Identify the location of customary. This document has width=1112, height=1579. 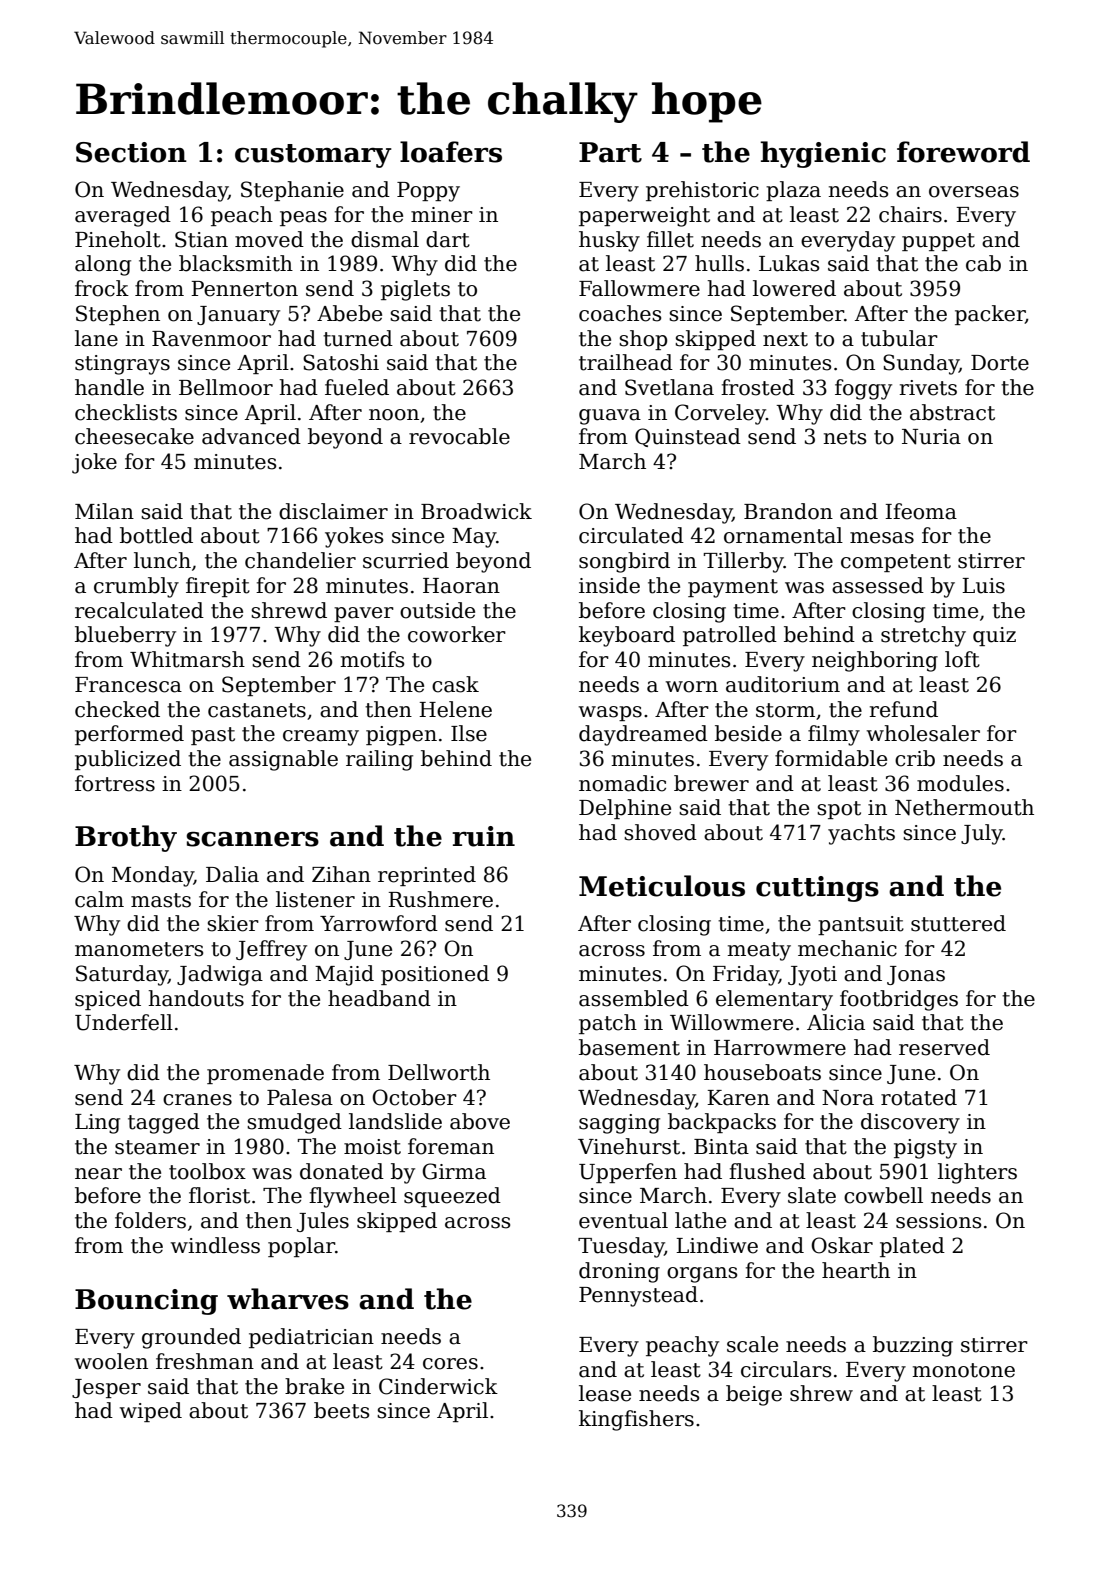
(313, 156).
